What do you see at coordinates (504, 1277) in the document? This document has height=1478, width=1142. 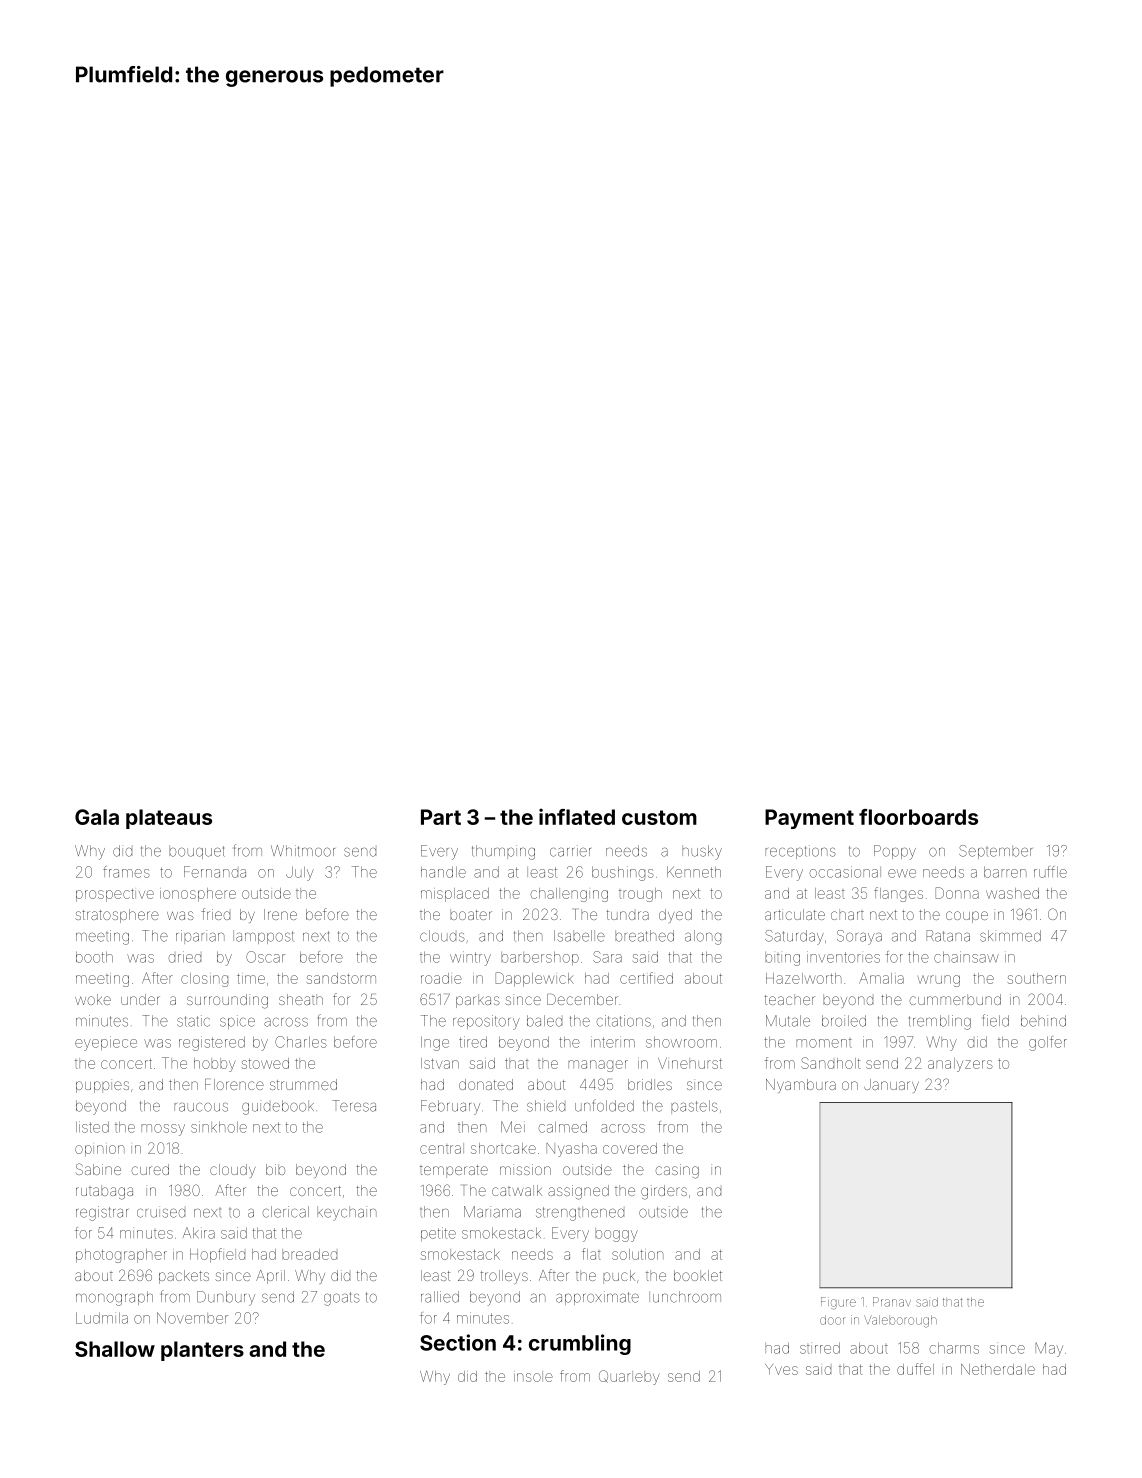 I see `trolleys` at bounding box center [504, 1277].
